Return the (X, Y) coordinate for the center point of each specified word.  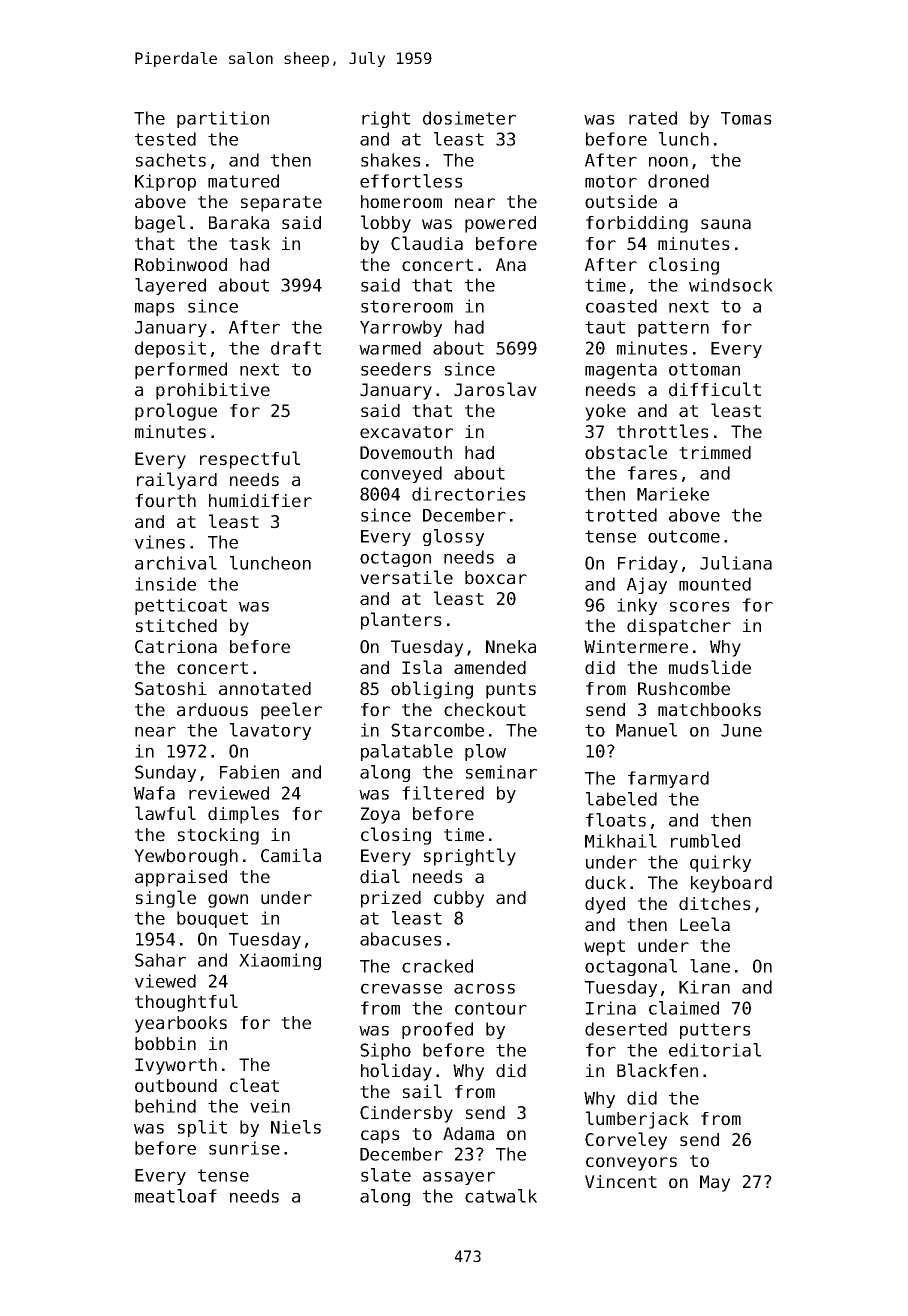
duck (605, 883)
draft (296, 348)
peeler (291, 711)
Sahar (160, 960)
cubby (459, 899)
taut (605, 327)
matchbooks (709, 710)
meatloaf (176, 1196)
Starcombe (437, 730)
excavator (406, 432)
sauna (726, 224)
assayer (459, 1178)
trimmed (715, 453)
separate (281, 204)
